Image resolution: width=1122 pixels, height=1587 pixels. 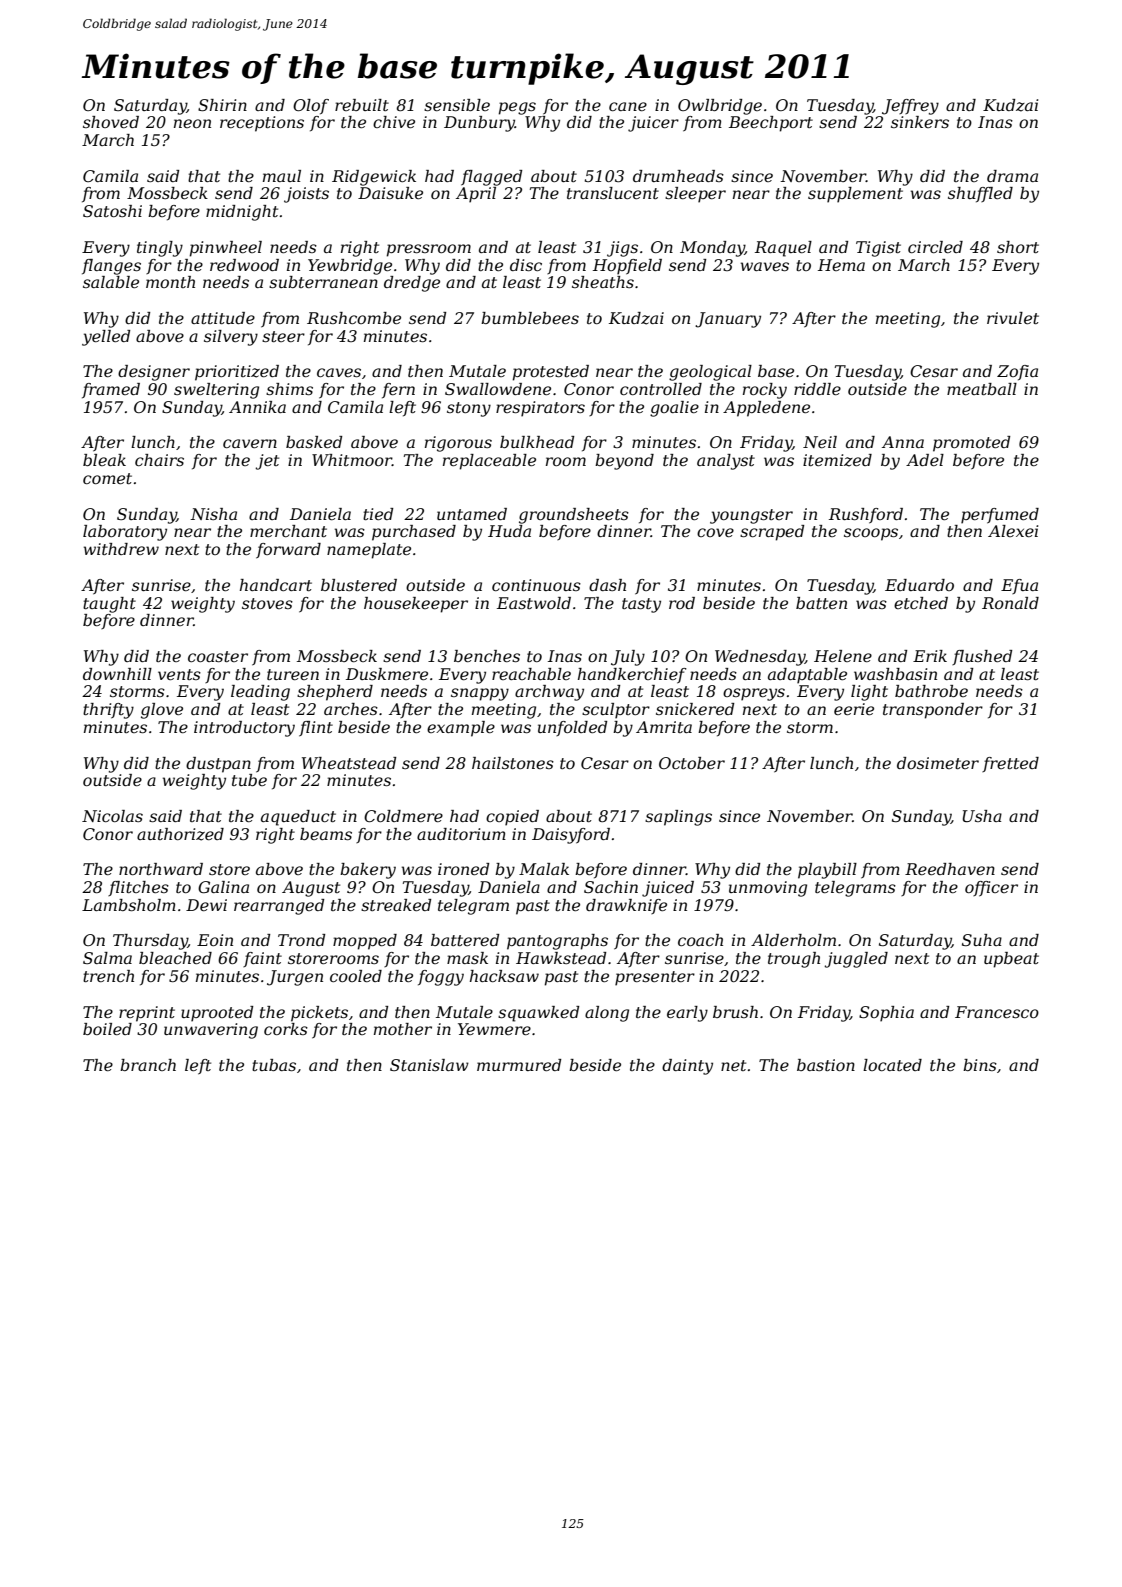 I want to click on Efua, so click(x=1019, y=586).
